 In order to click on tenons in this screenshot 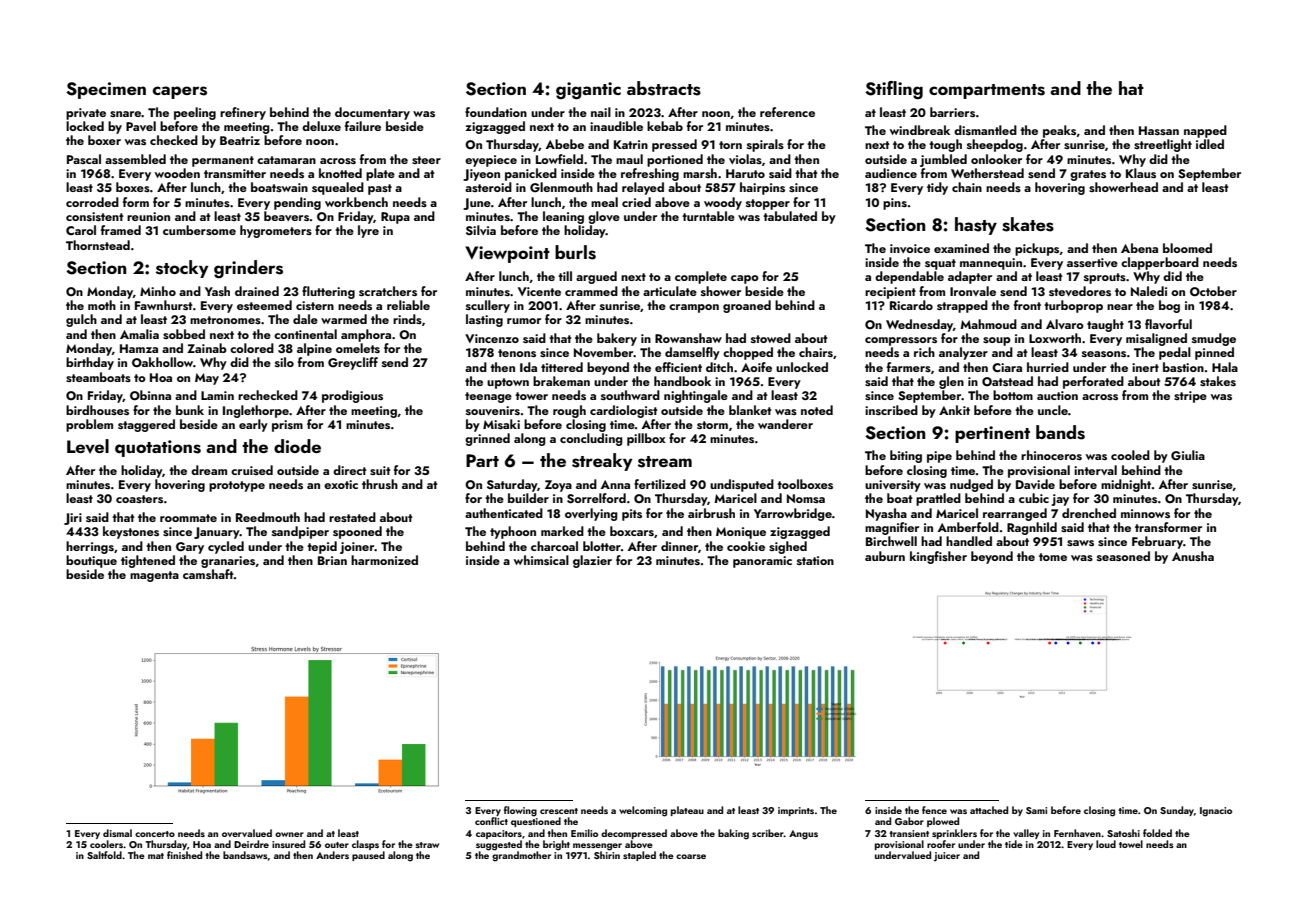, I will do `click(517, 353)`.
